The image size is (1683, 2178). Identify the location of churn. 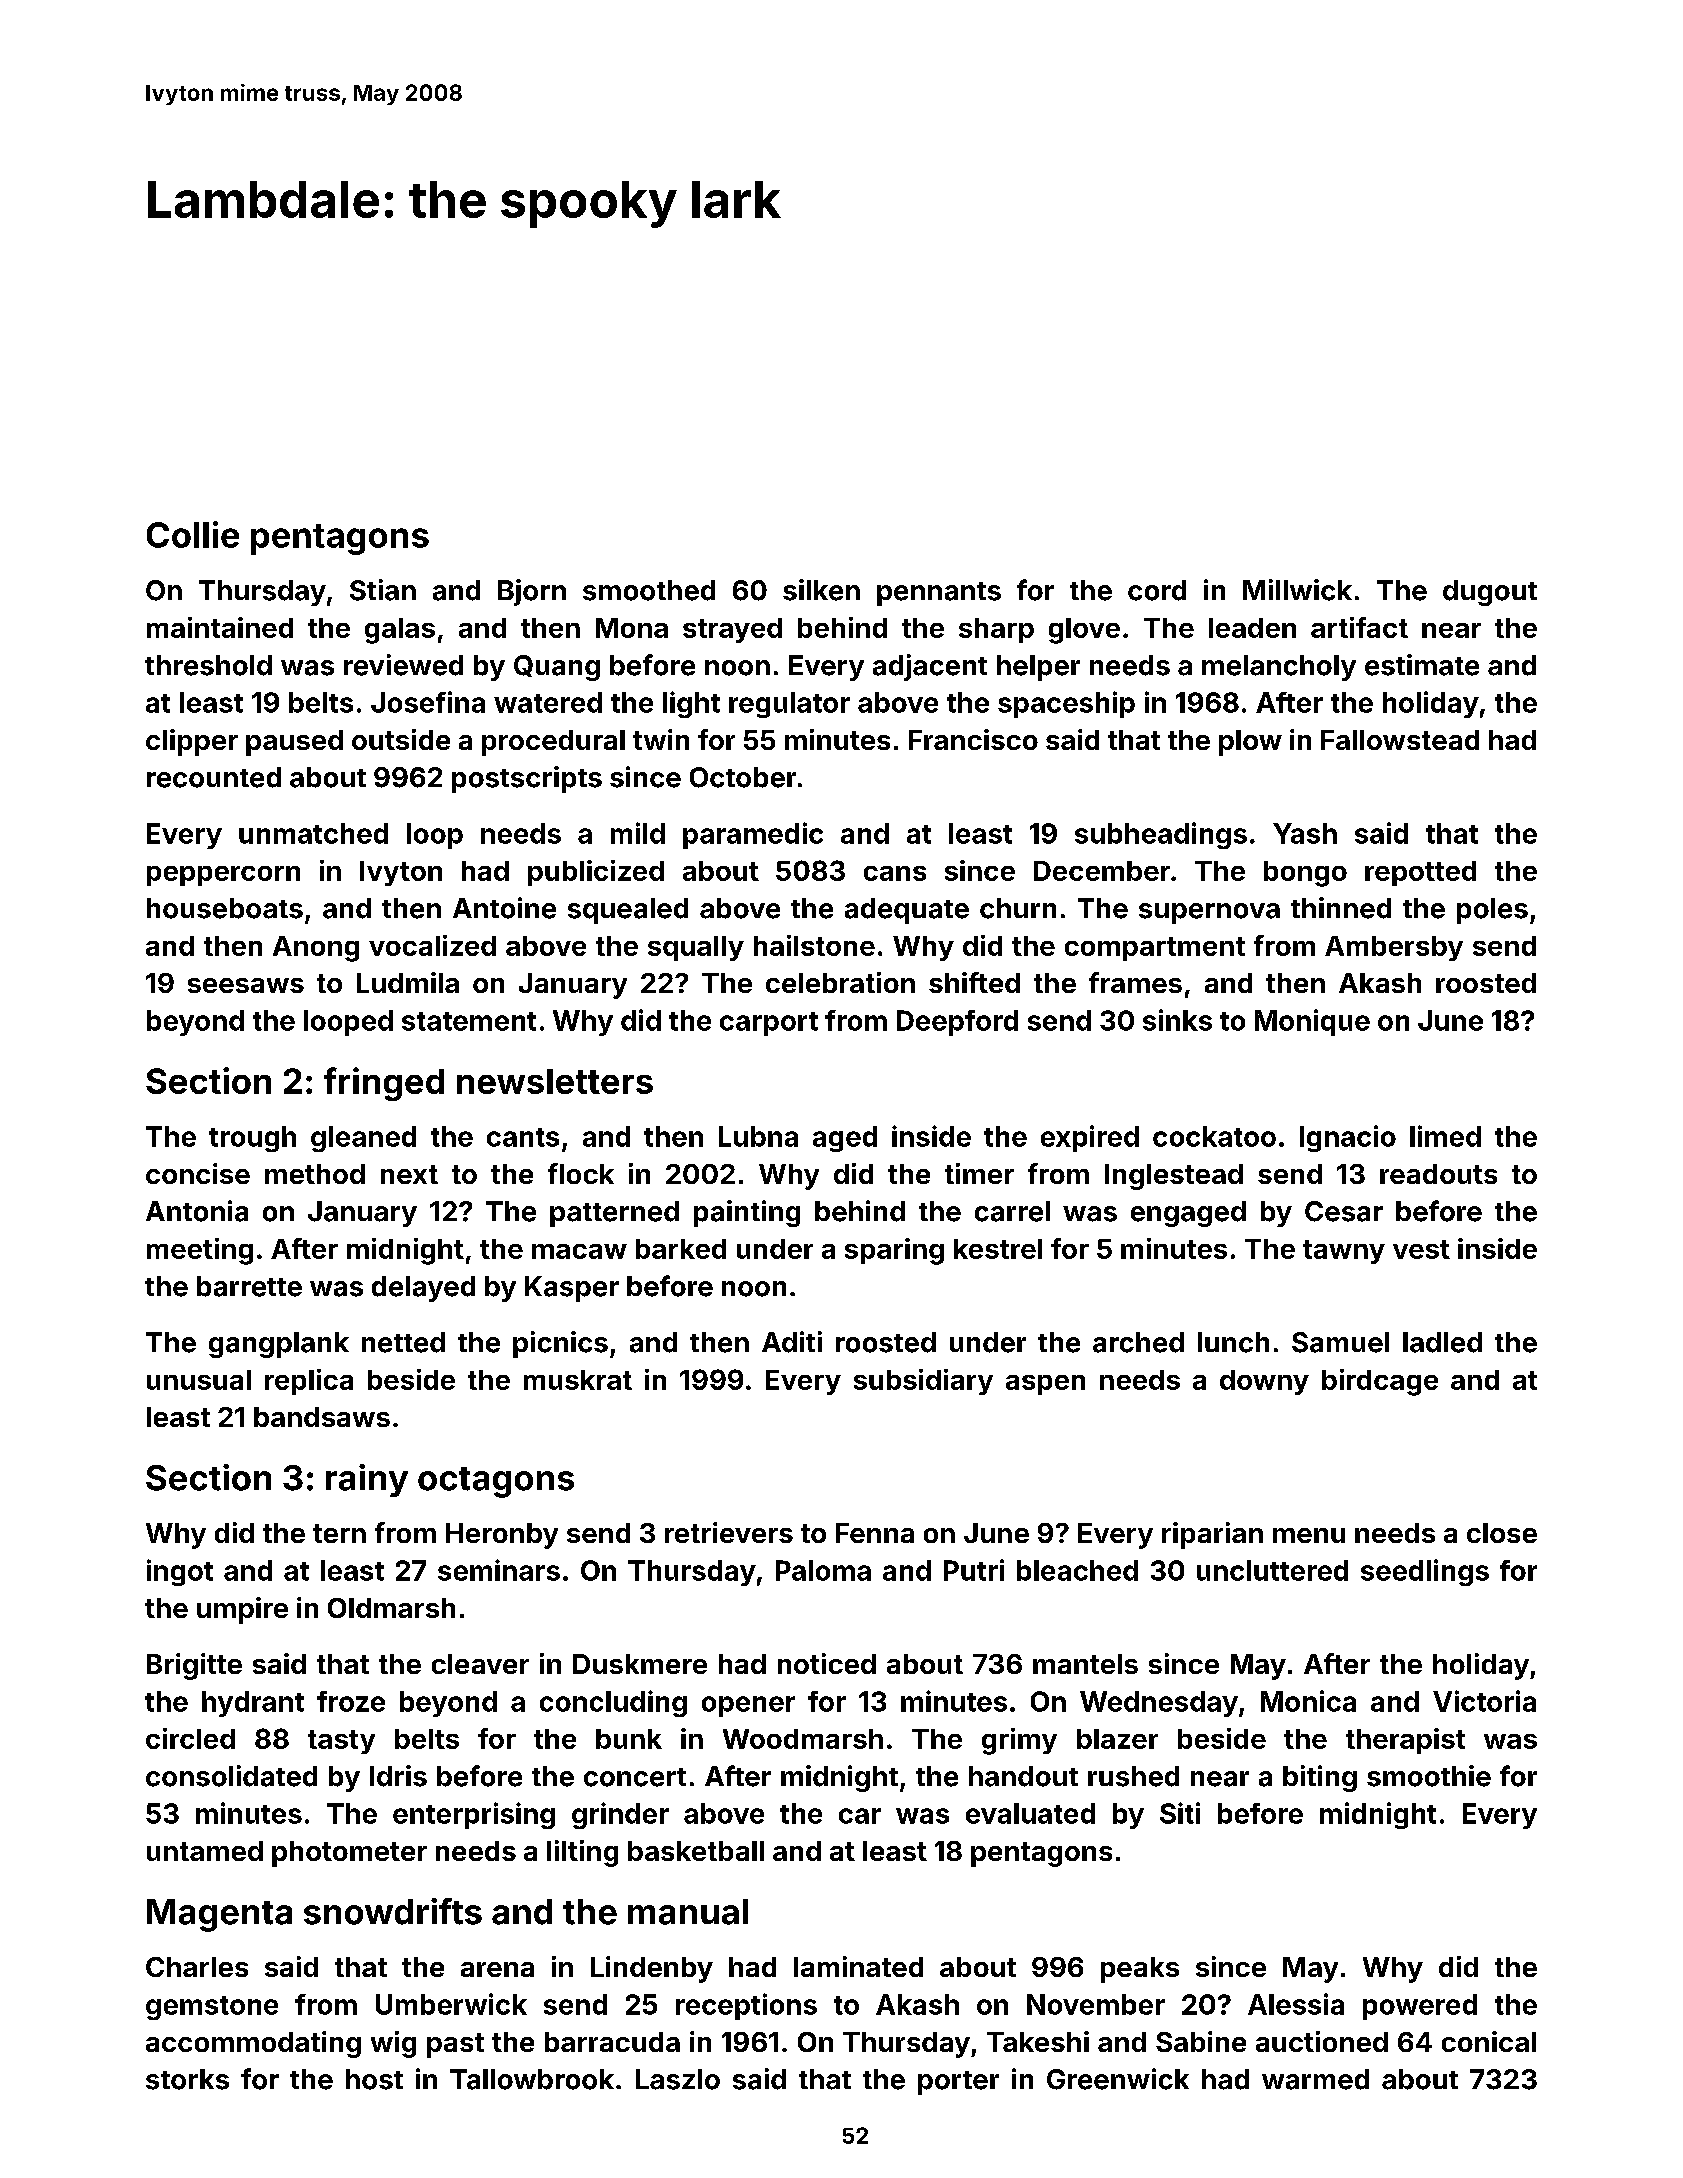
(1018, 908).
